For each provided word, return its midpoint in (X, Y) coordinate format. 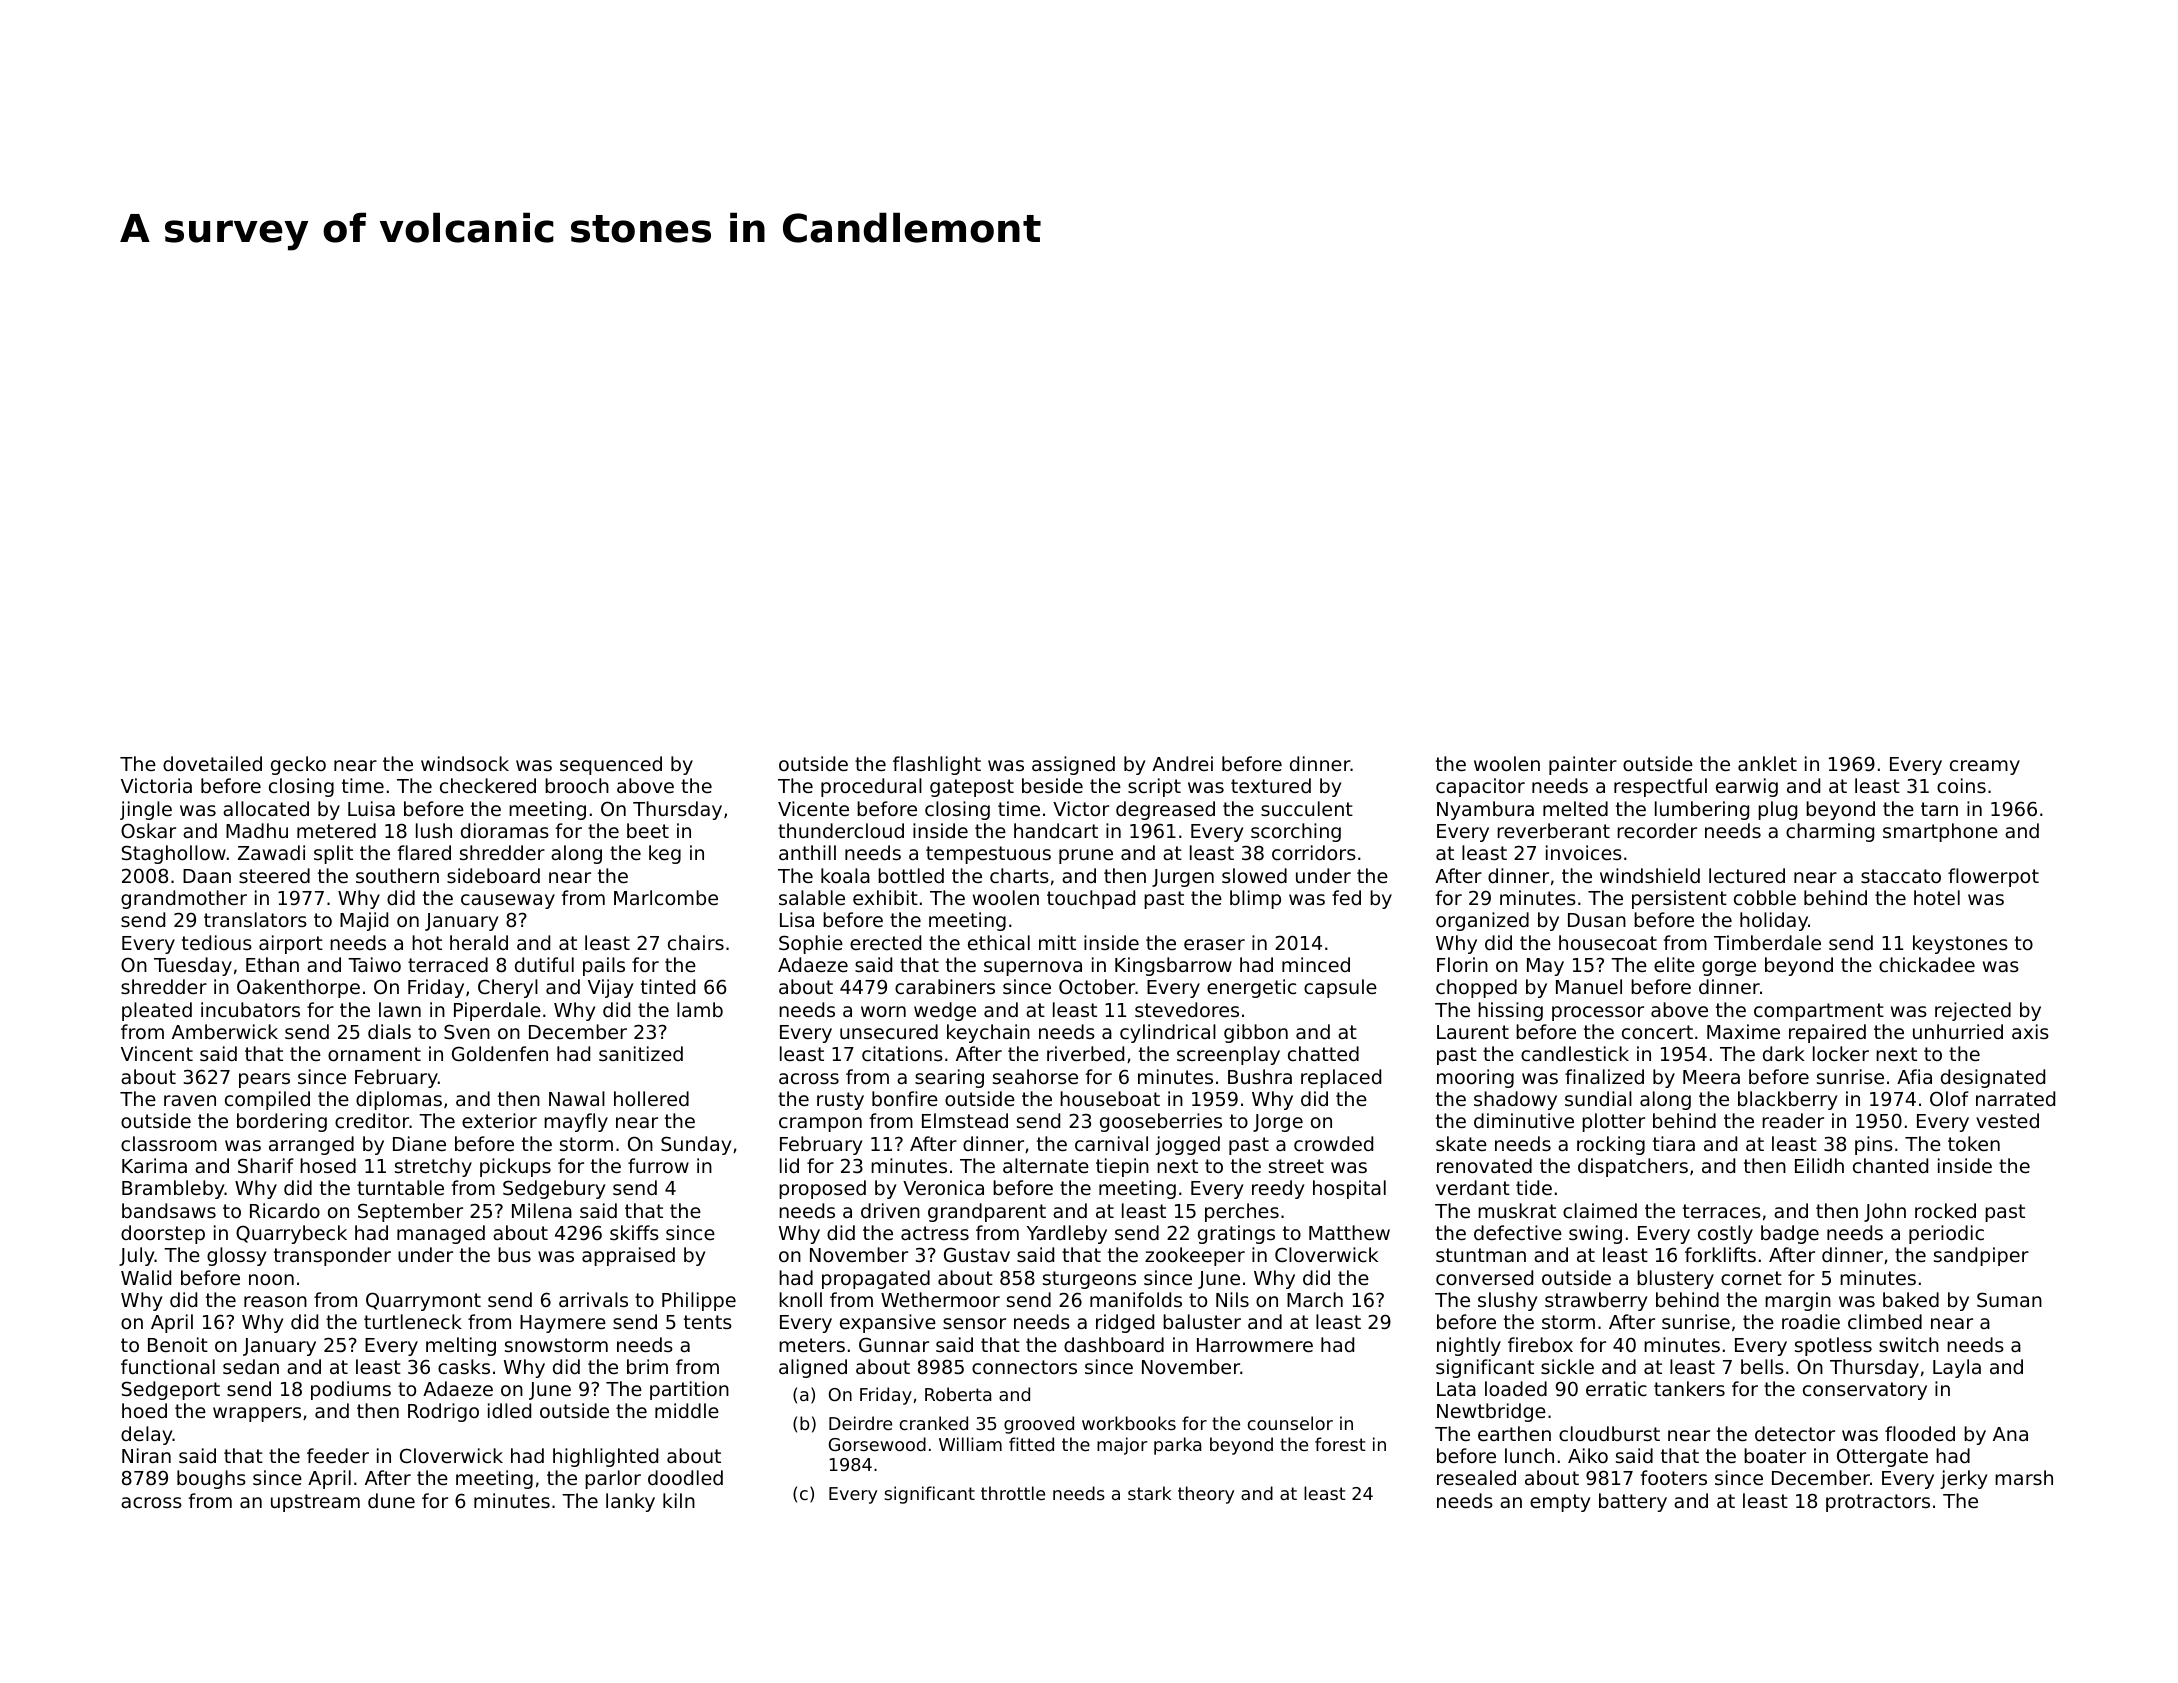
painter (1583, 765)
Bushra (1260, 1076)
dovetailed (212, 763)
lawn (400, 1009)
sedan (251, 1366)
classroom (169, 1143)
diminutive (1524, 1120)
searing (949, 1078)
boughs (211, 1479)
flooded (1920, 1433)
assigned (1073, 765)
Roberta (958, 1394)
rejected (1973, 1011)
